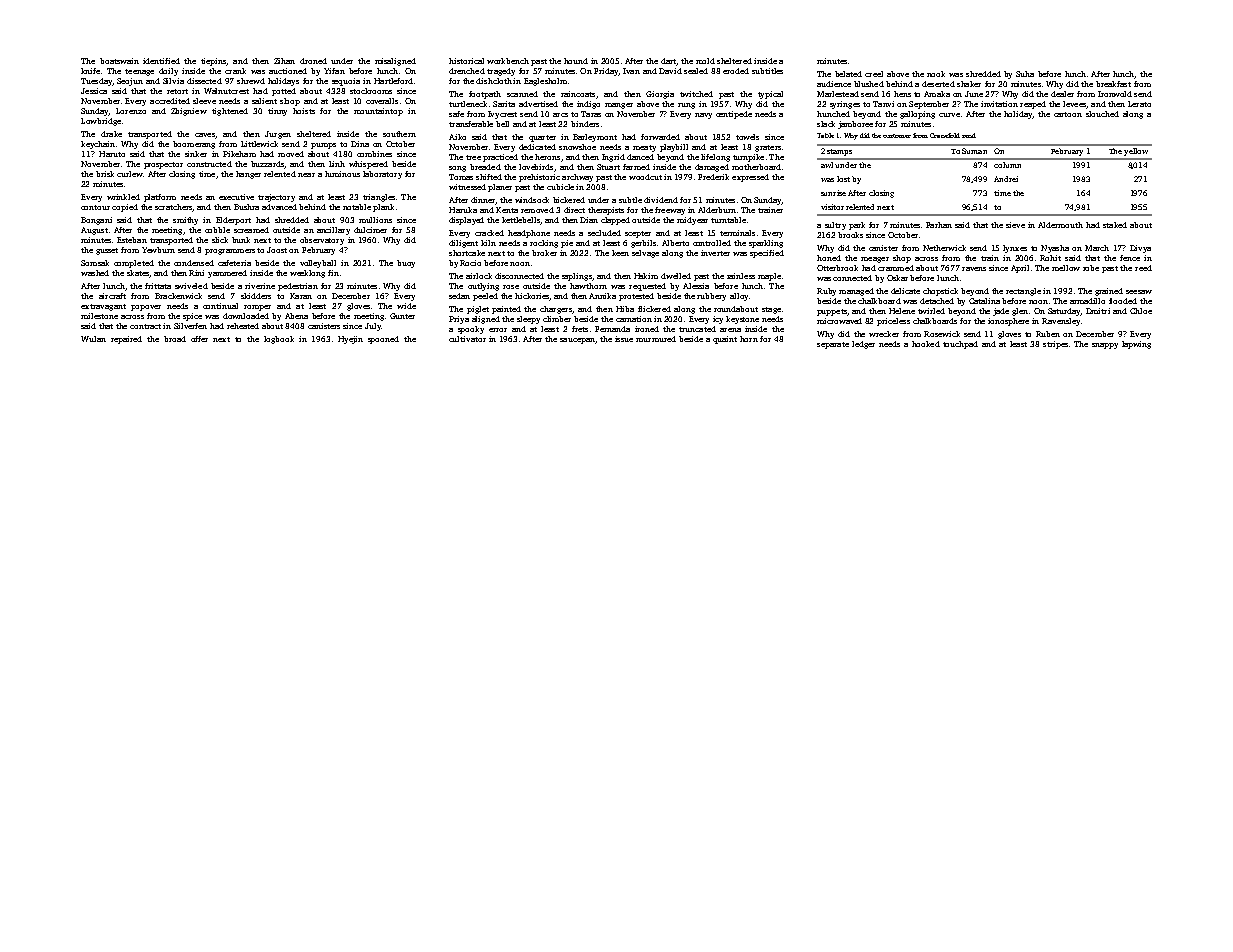 The width and height of the page is (1233, 952). What do you see at coordinates (95, 207) in the page?
I see `contour` at bounding box center [95, 207].
